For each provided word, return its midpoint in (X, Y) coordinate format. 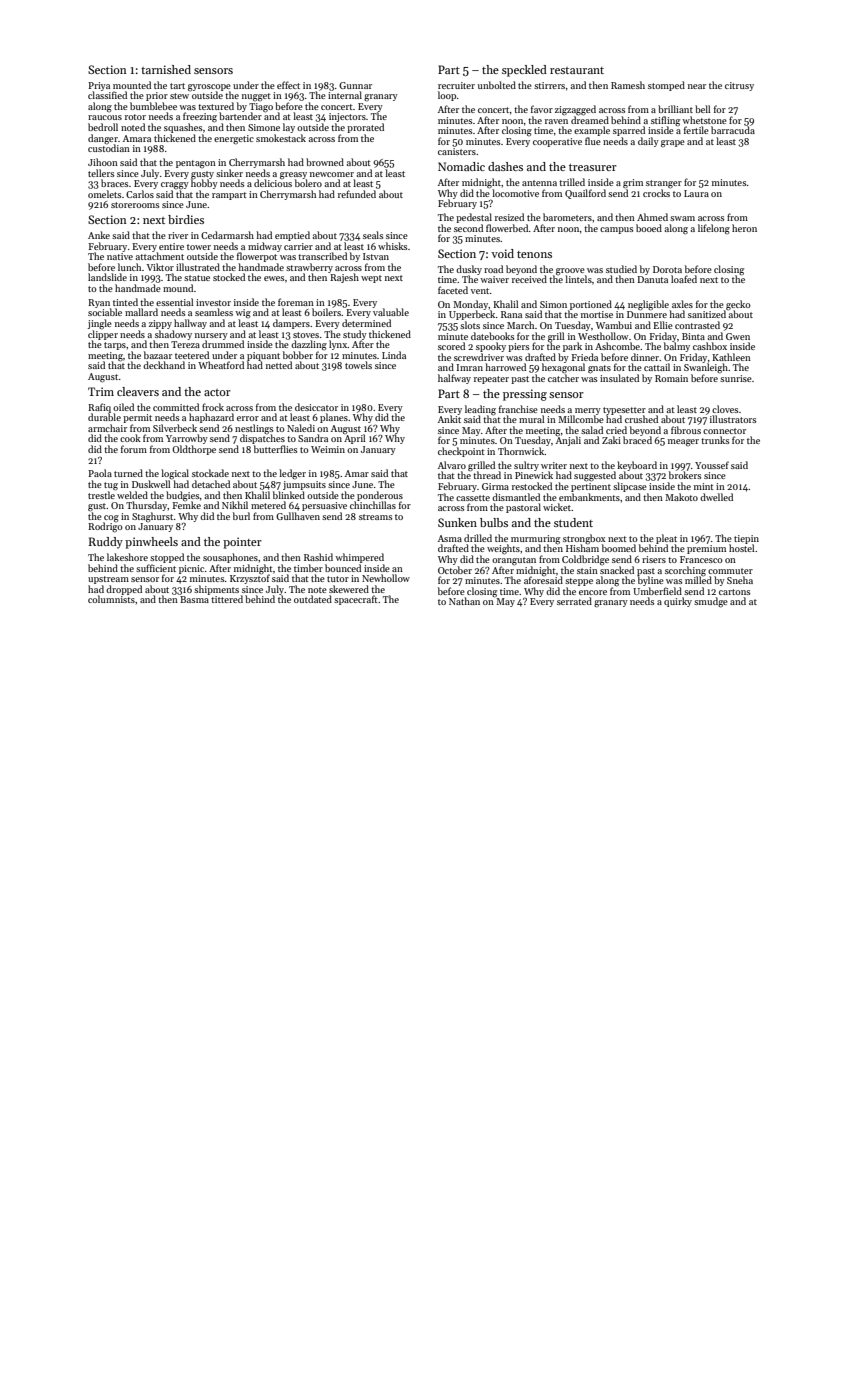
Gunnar (355, 85)
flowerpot (257, 257)
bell (703, 109)
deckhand (164, 365)
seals (373, 235)
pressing (525, 395)
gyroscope (209, 87)
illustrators (733, 419)
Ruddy (106, 543)
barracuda (733, 130)
